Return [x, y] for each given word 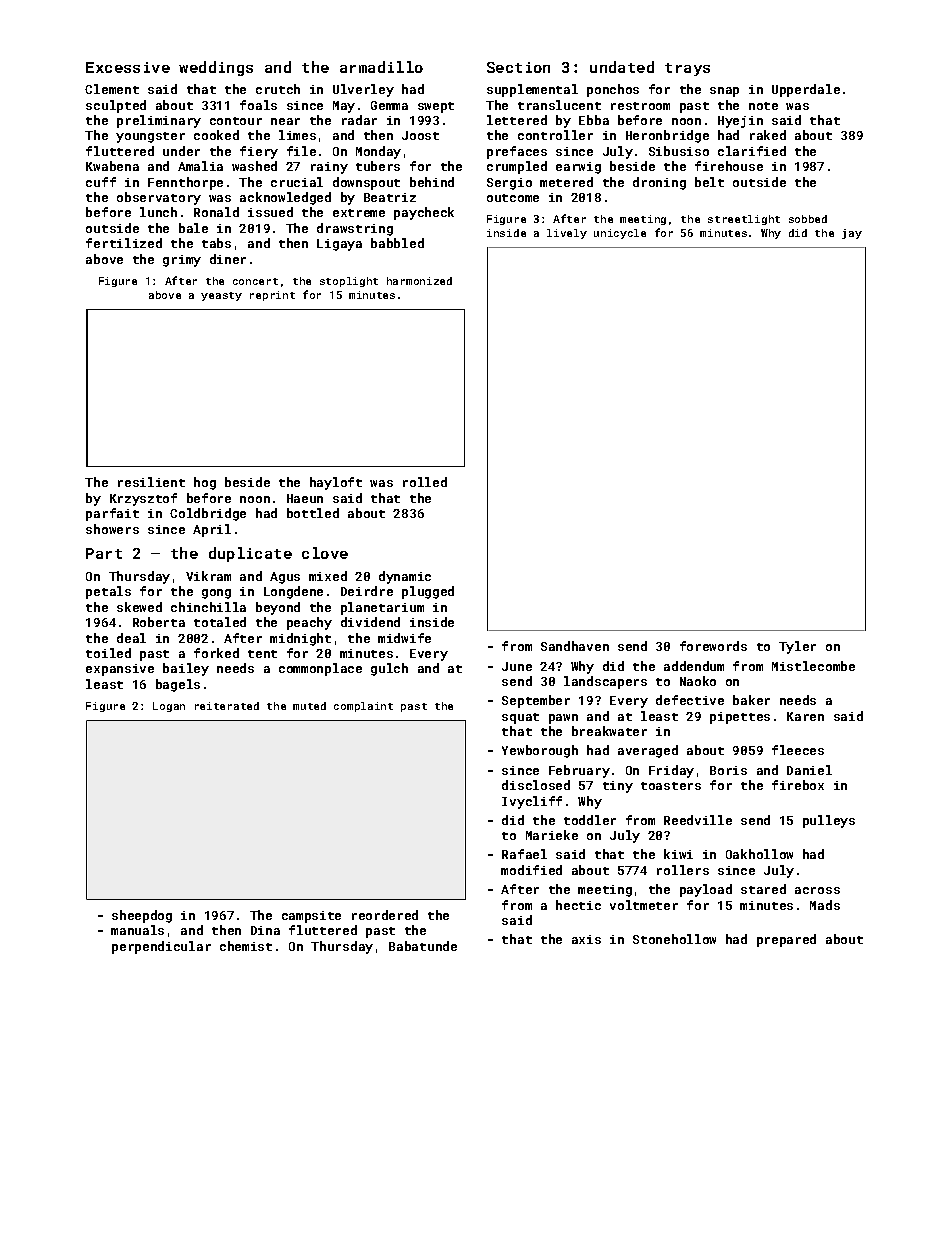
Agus [285, 578]
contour [236, 121]
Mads [825, 905]
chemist [246, 946]
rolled [425, 482]
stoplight [349, 282]
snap [724, 92]
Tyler [797, 647]
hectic [578, 905]
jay [852, 234]
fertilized [124, 243]
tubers [378, 166]
